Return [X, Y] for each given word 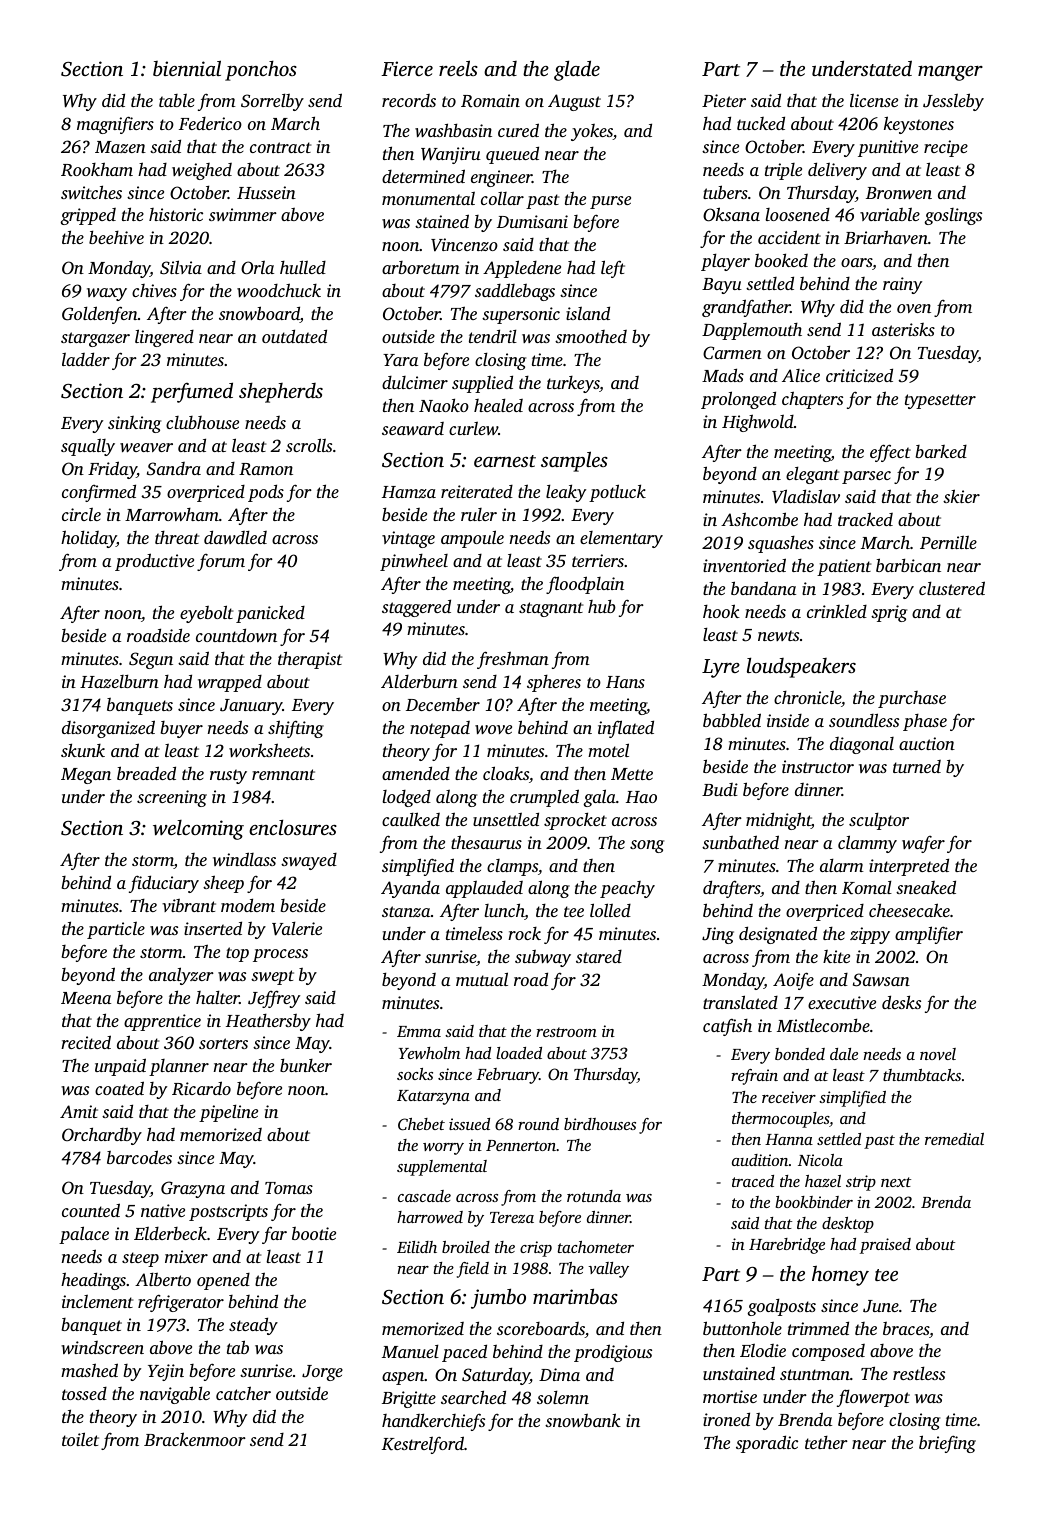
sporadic [767, 1444]
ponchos [261, 71]
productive [154, 562]
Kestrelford [423, 1445]
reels [458, 68]
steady [253, 1326]
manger [950, 73]
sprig [889, 613]
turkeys [573, 384]
